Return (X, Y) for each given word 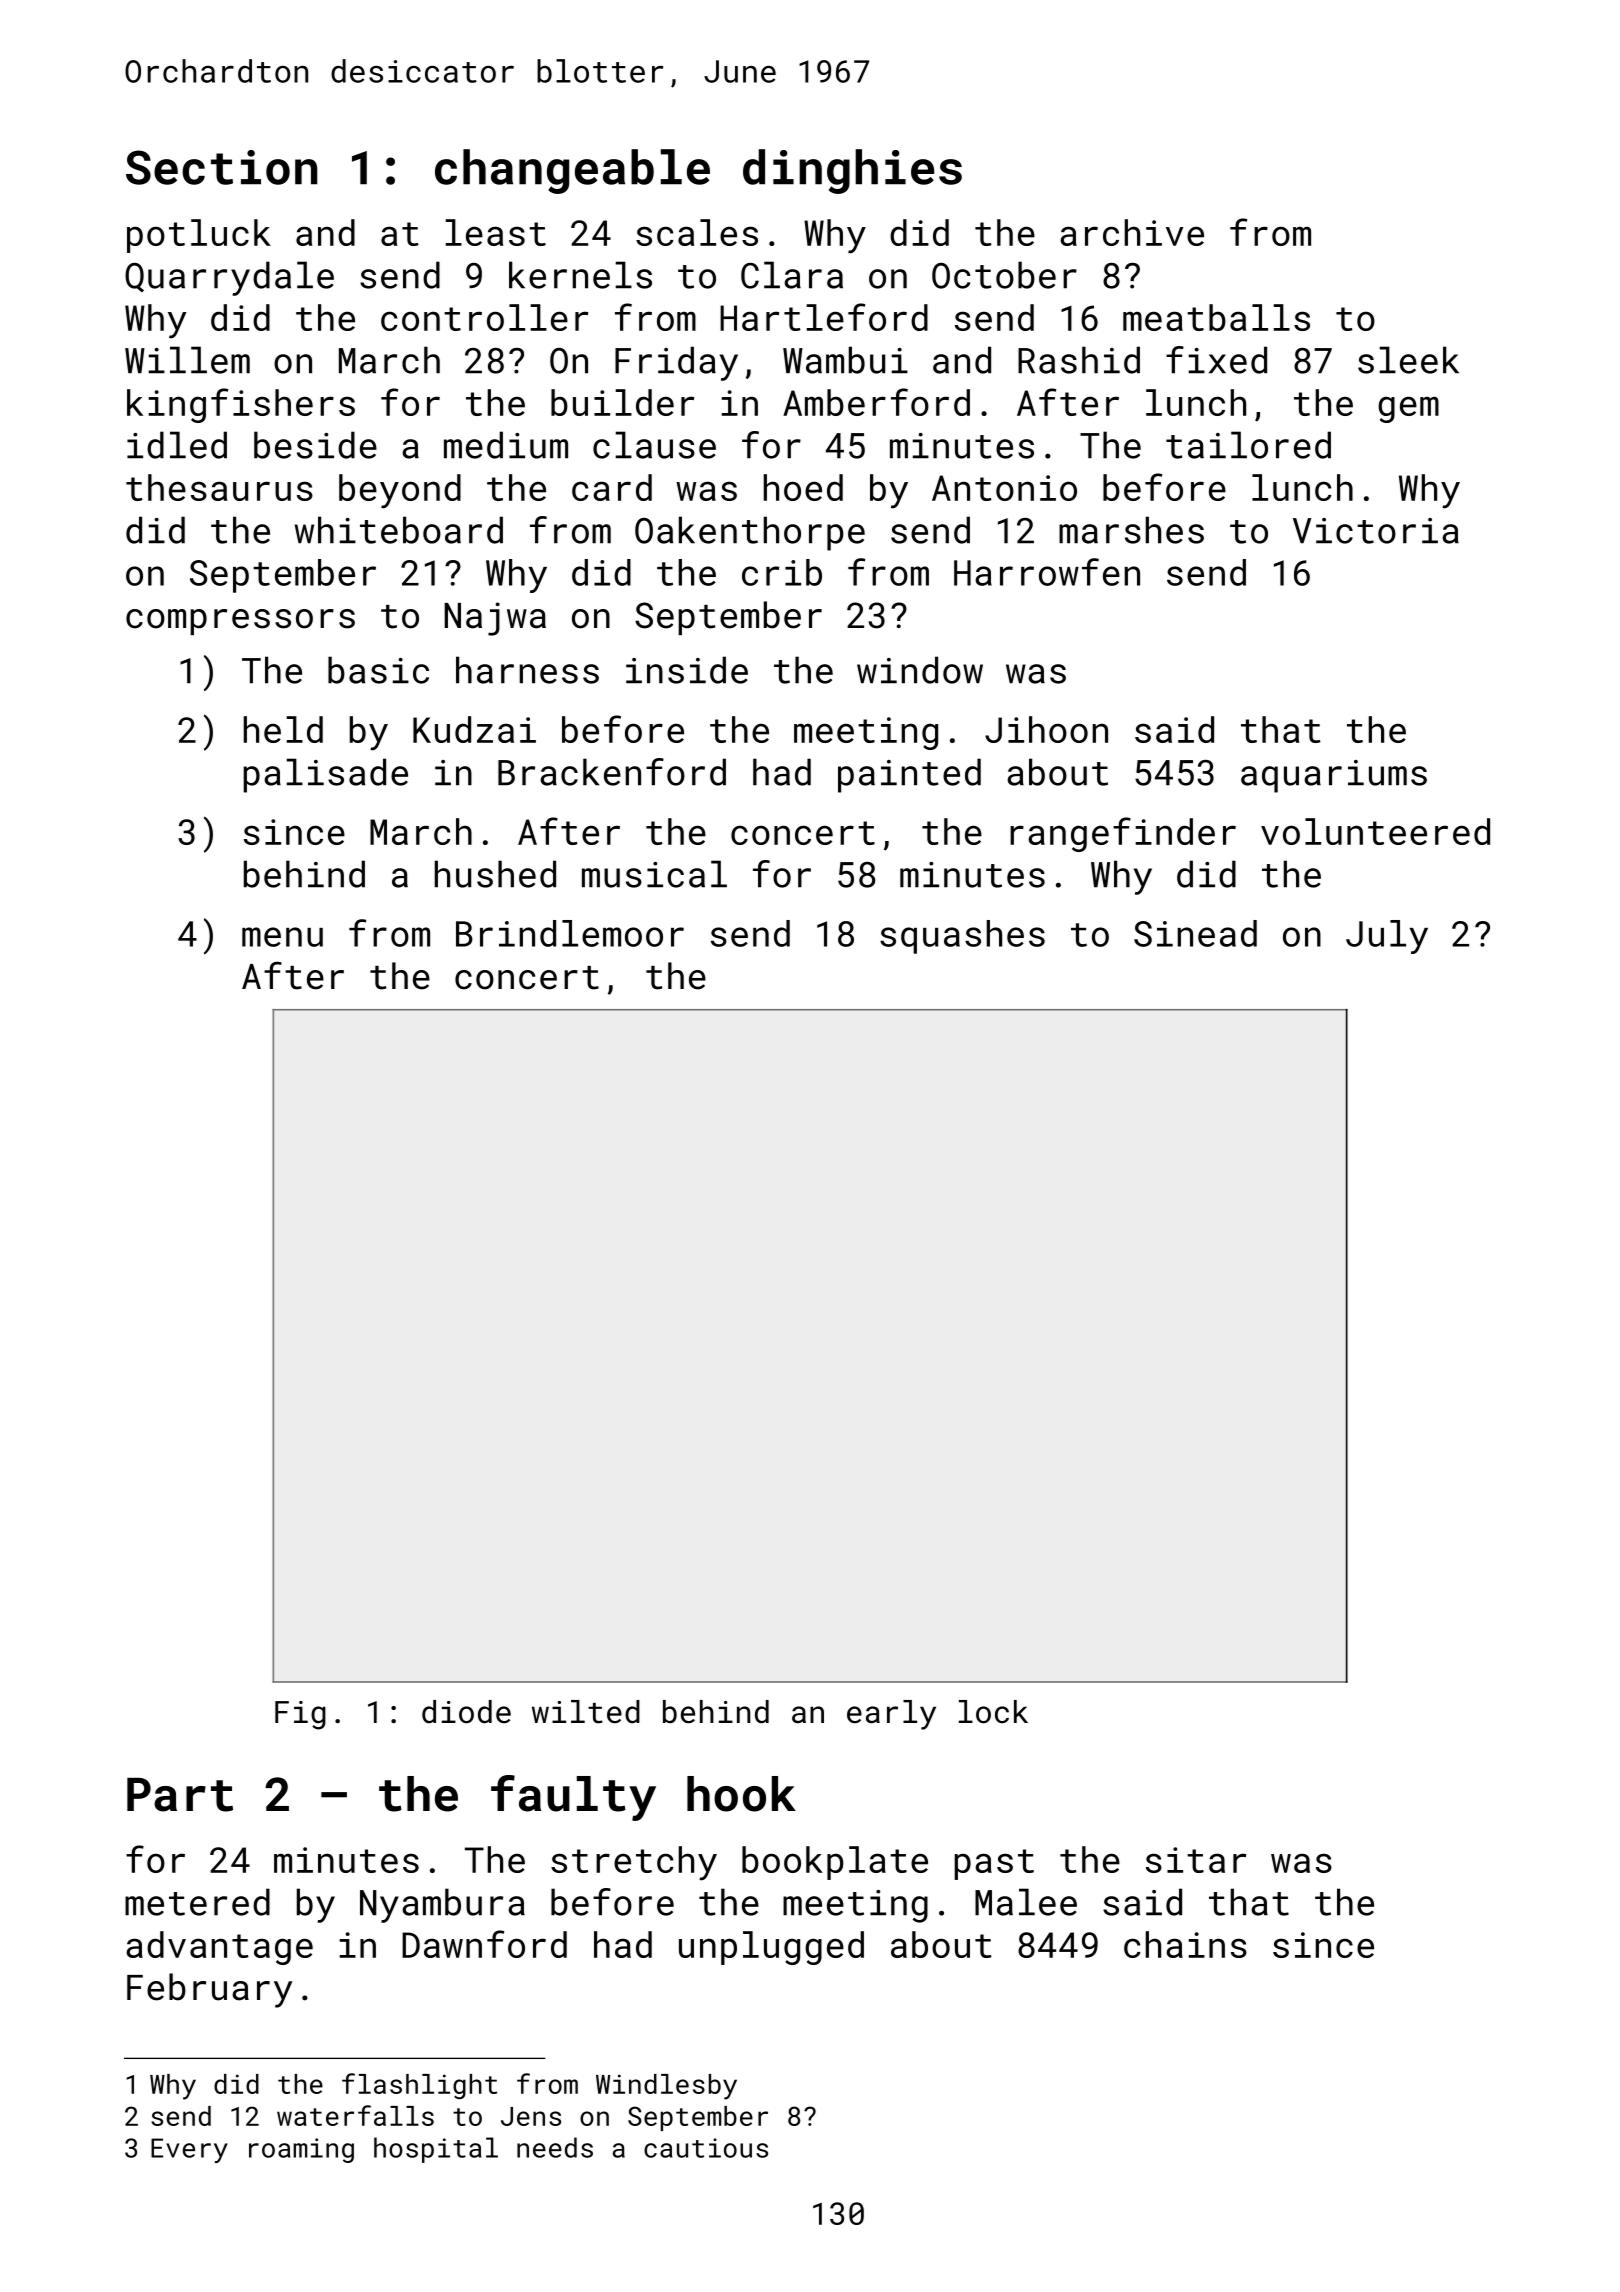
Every (189, 2150)
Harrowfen (1047, 572)
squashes (962, 937)
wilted (586, 1712)
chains (1185, 1944)
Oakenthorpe (750, 533)
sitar (1196, 1860)
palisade (325, 775)
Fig (300, 1715)
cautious (706, 2148)
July (1387, 937)
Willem (187, 360)
